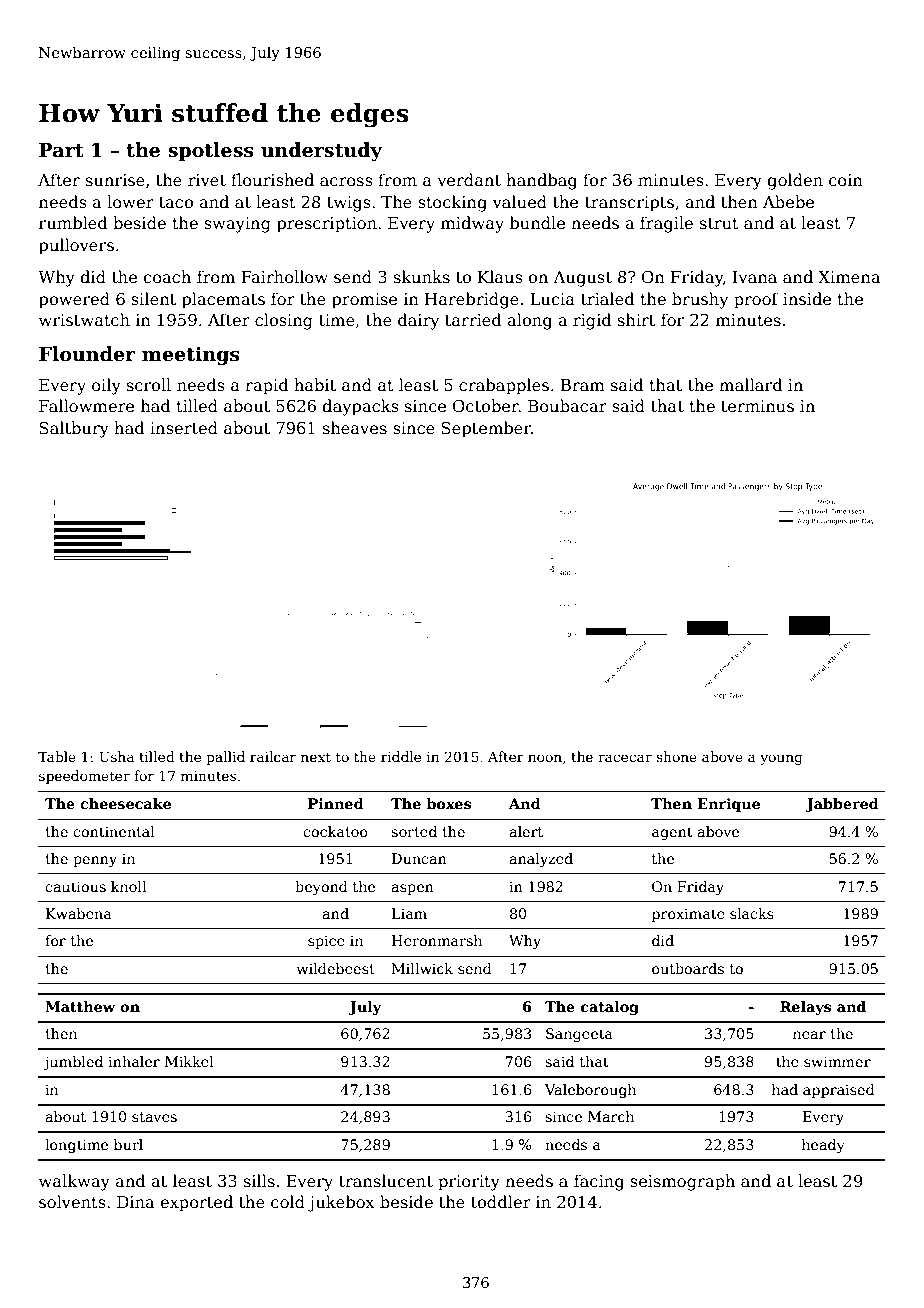  Describe the element at coordinates (448, 803) in the document. I see `boxes` at that location.
